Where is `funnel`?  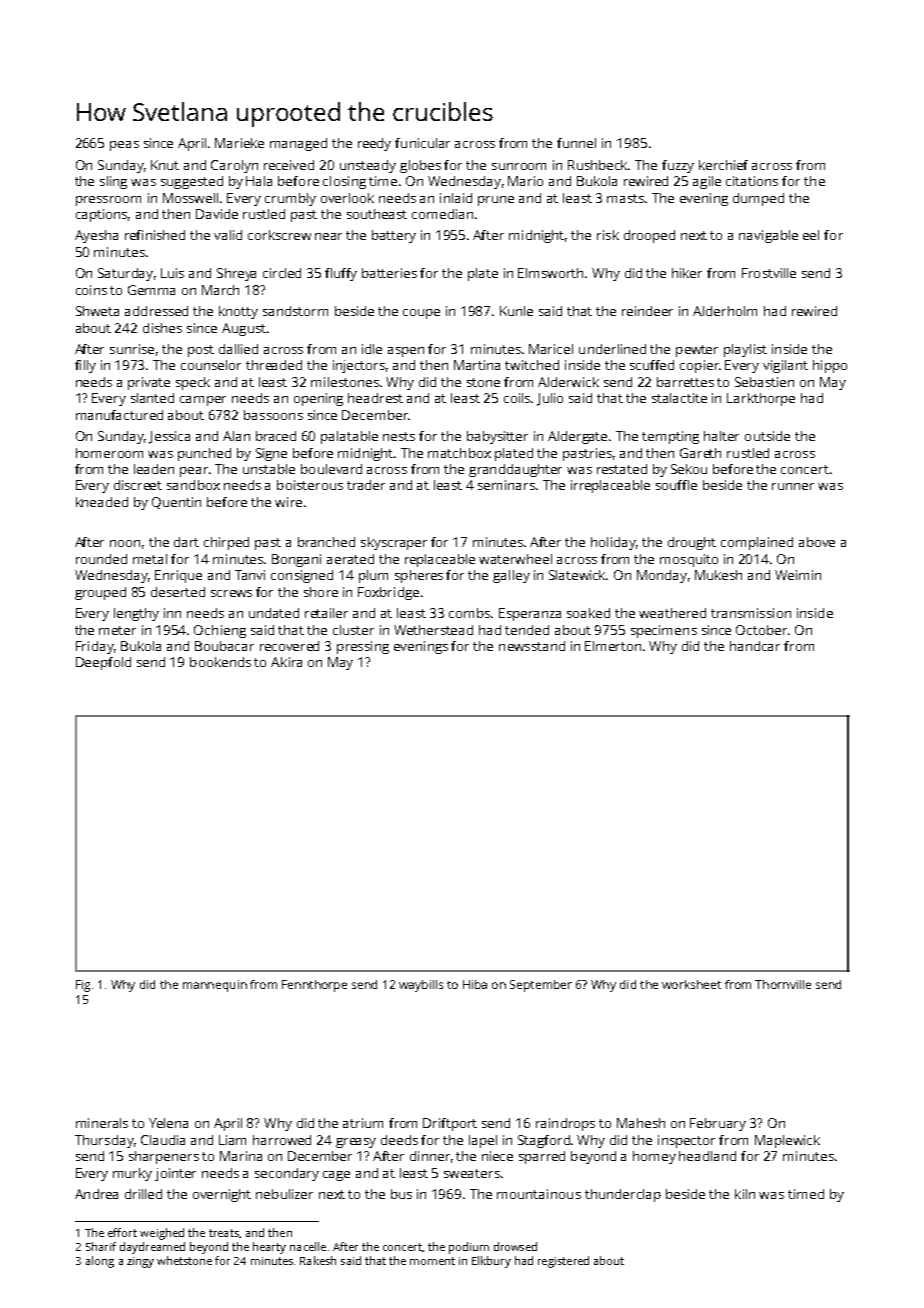 funnel is located at coordinates (576, 143).
